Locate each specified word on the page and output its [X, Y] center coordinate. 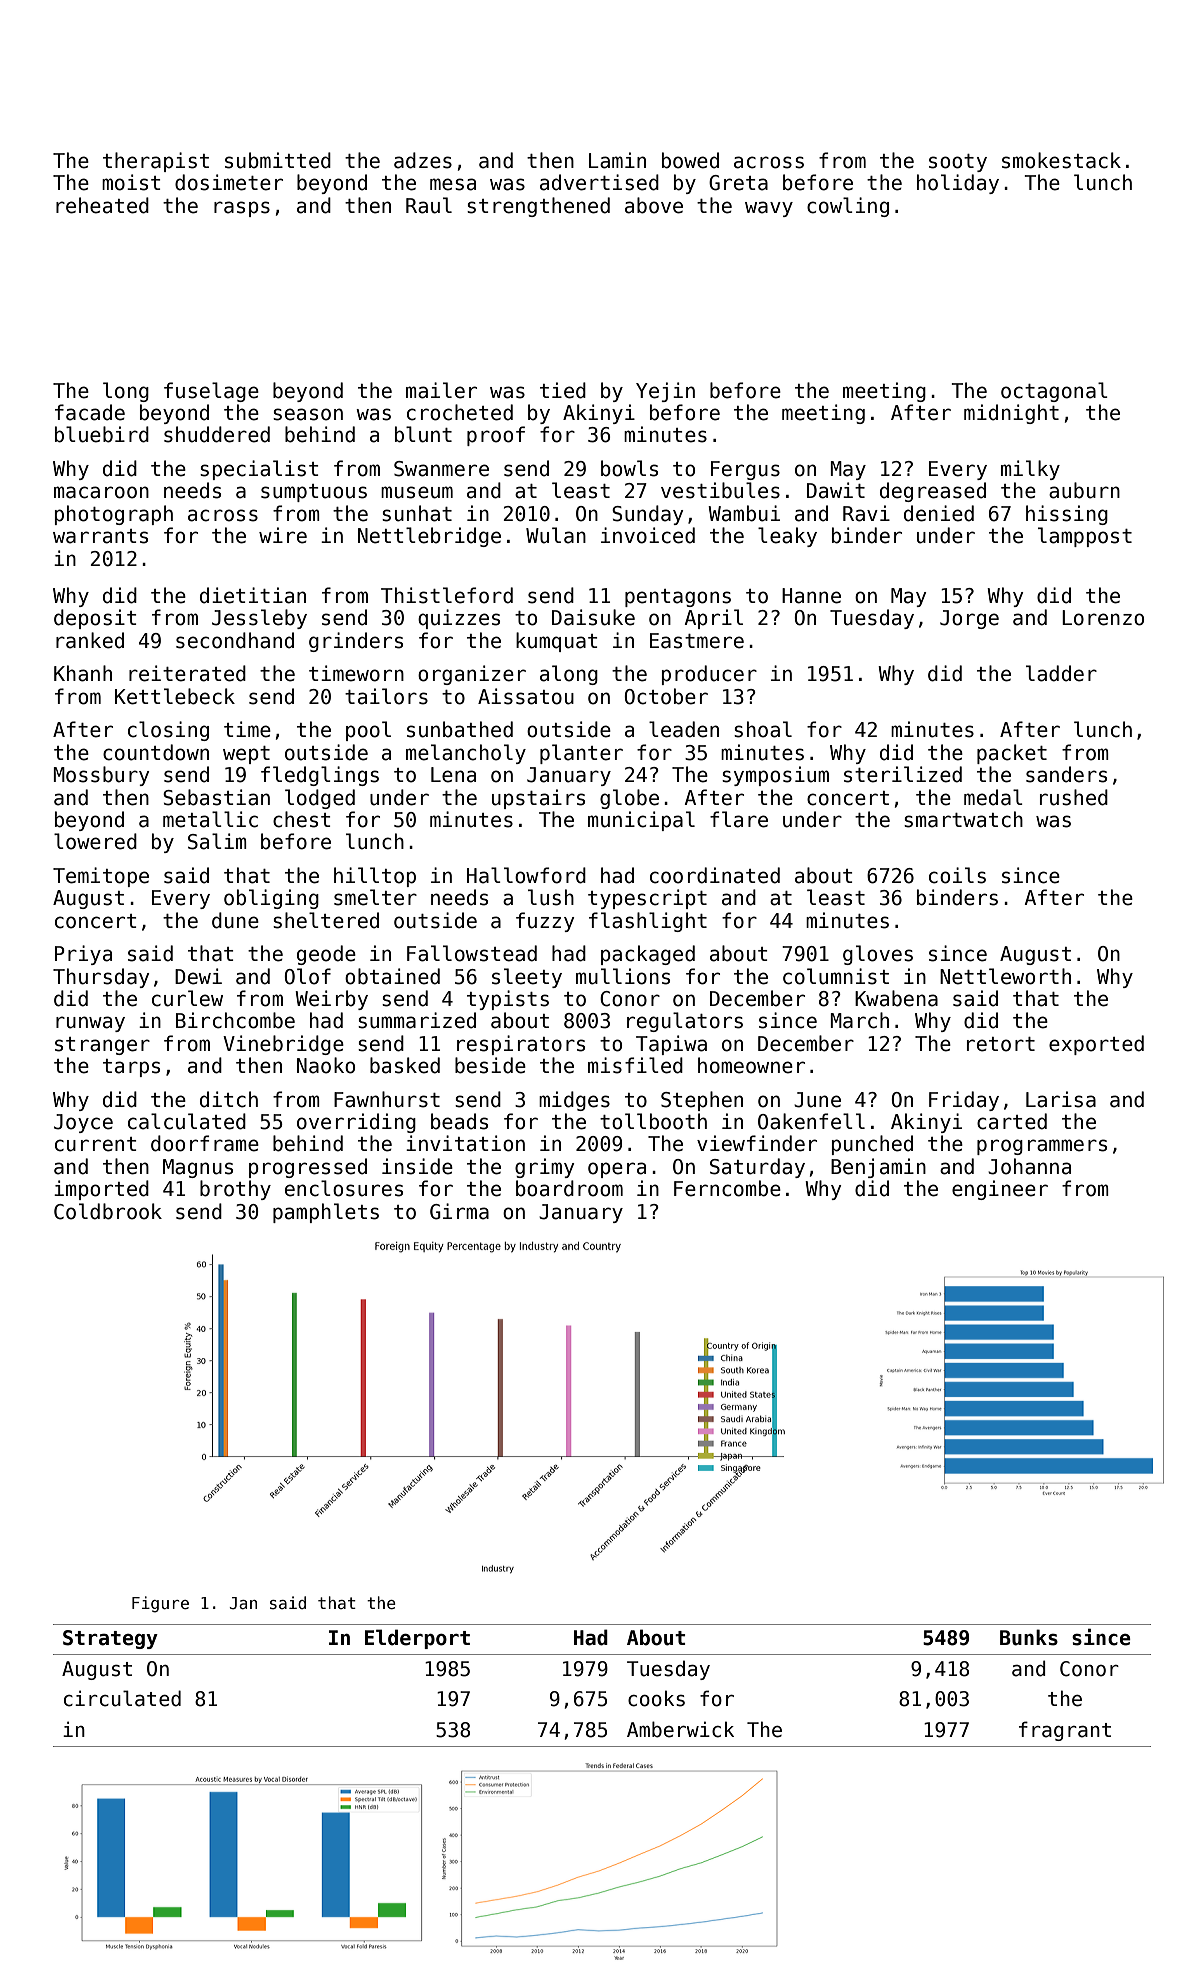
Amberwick [680, 1729]
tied [563, 390]
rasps [242, 209]
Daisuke [593, 617]
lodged [320, 799]
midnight [1011, 414]
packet [1012, 754]
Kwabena [896, 998]
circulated [122, 1698]
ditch [229, 1099]
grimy [545, 1168]
